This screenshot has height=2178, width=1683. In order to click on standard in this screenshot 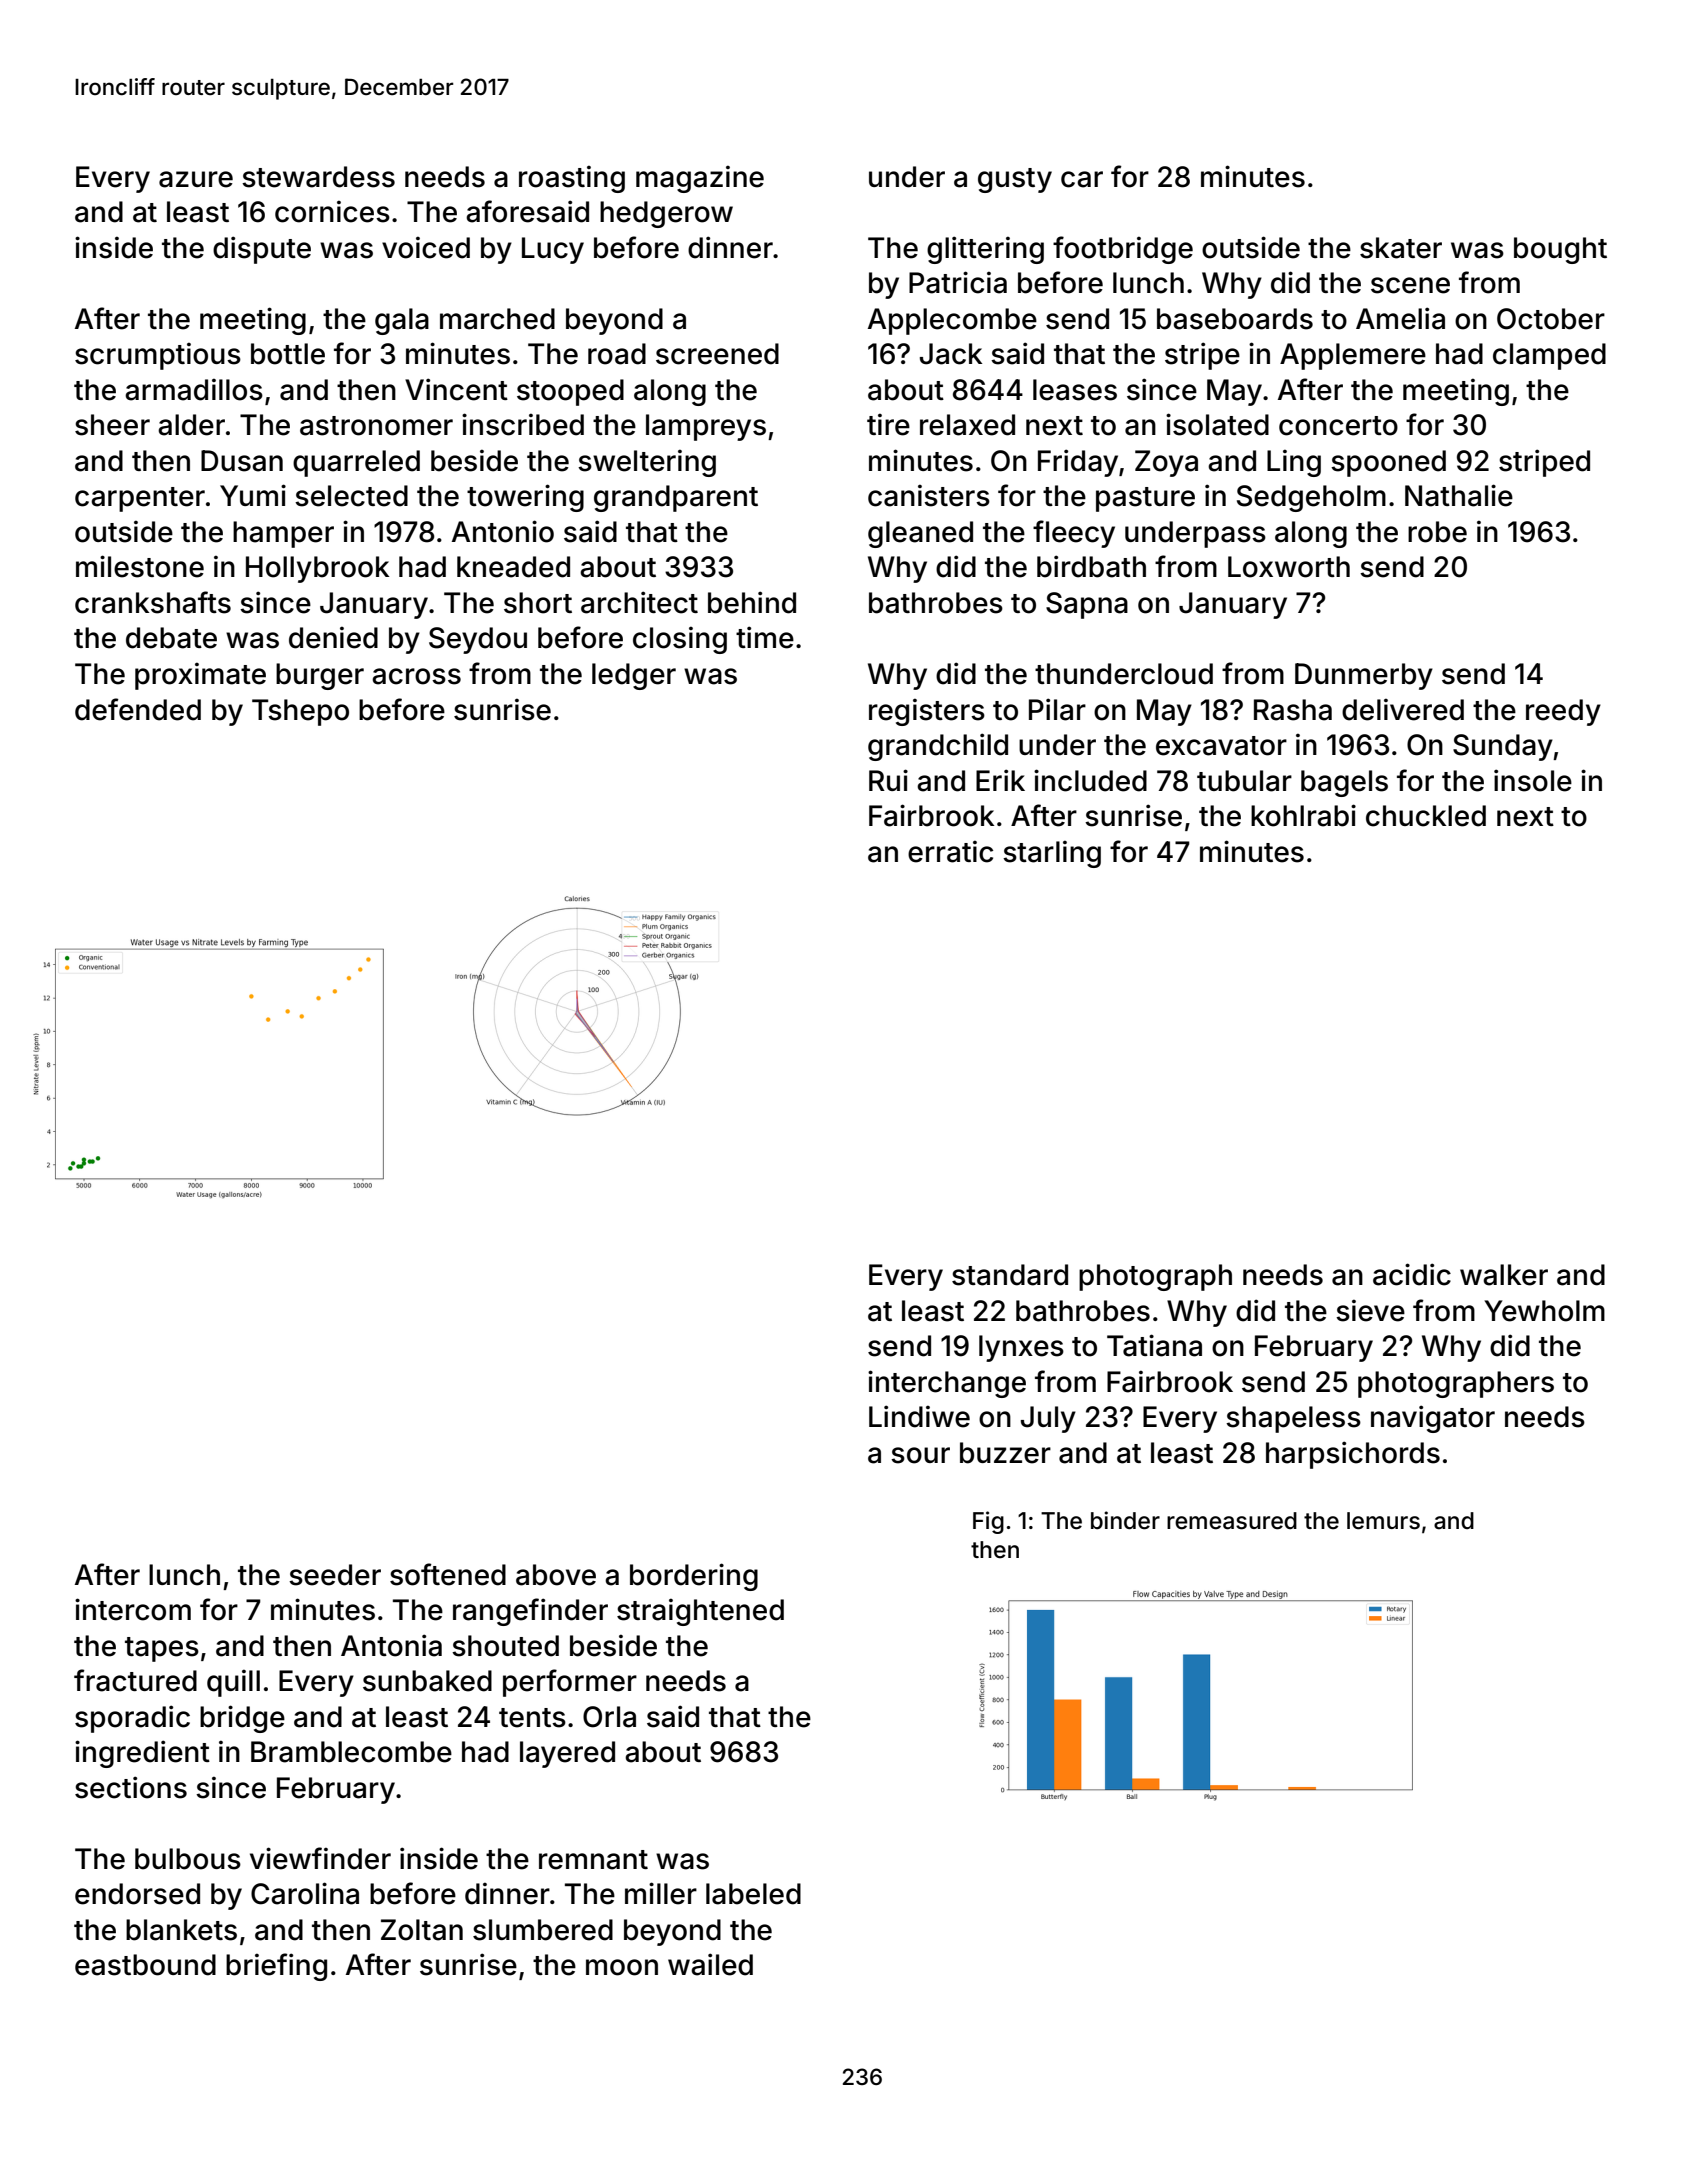, I will do `click(1010, 1275)`.
